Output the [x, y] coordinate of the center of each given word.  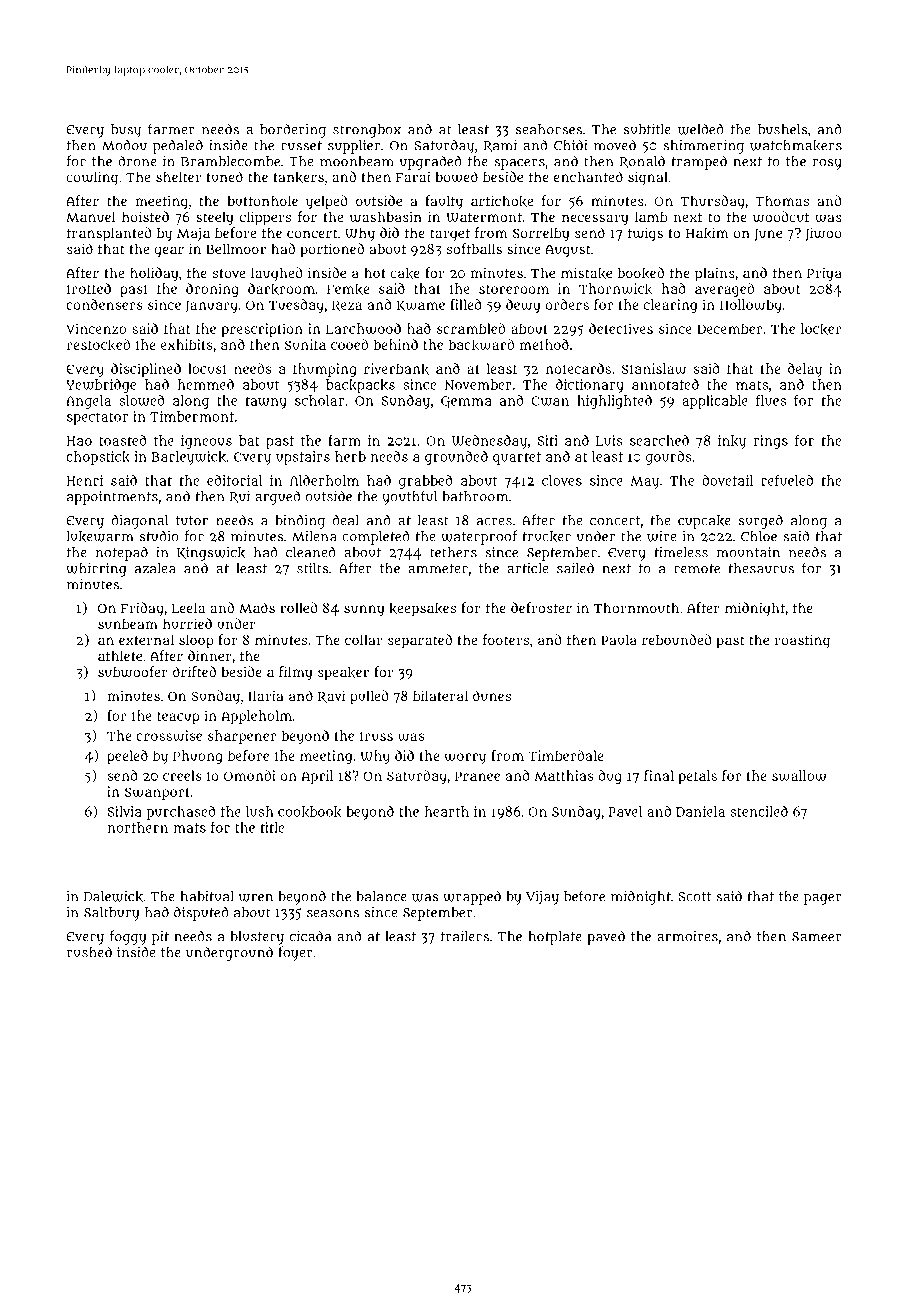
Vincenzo [96, 328]
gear [169, 252]
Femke [348, 289]
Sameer [817, 937]
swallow [799, 775]
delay [805, 370]
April [317, 777]
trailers [465, 936]
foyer [295, 953]
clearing [670, 306]
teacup [178, 718]
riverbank [396, 369]
